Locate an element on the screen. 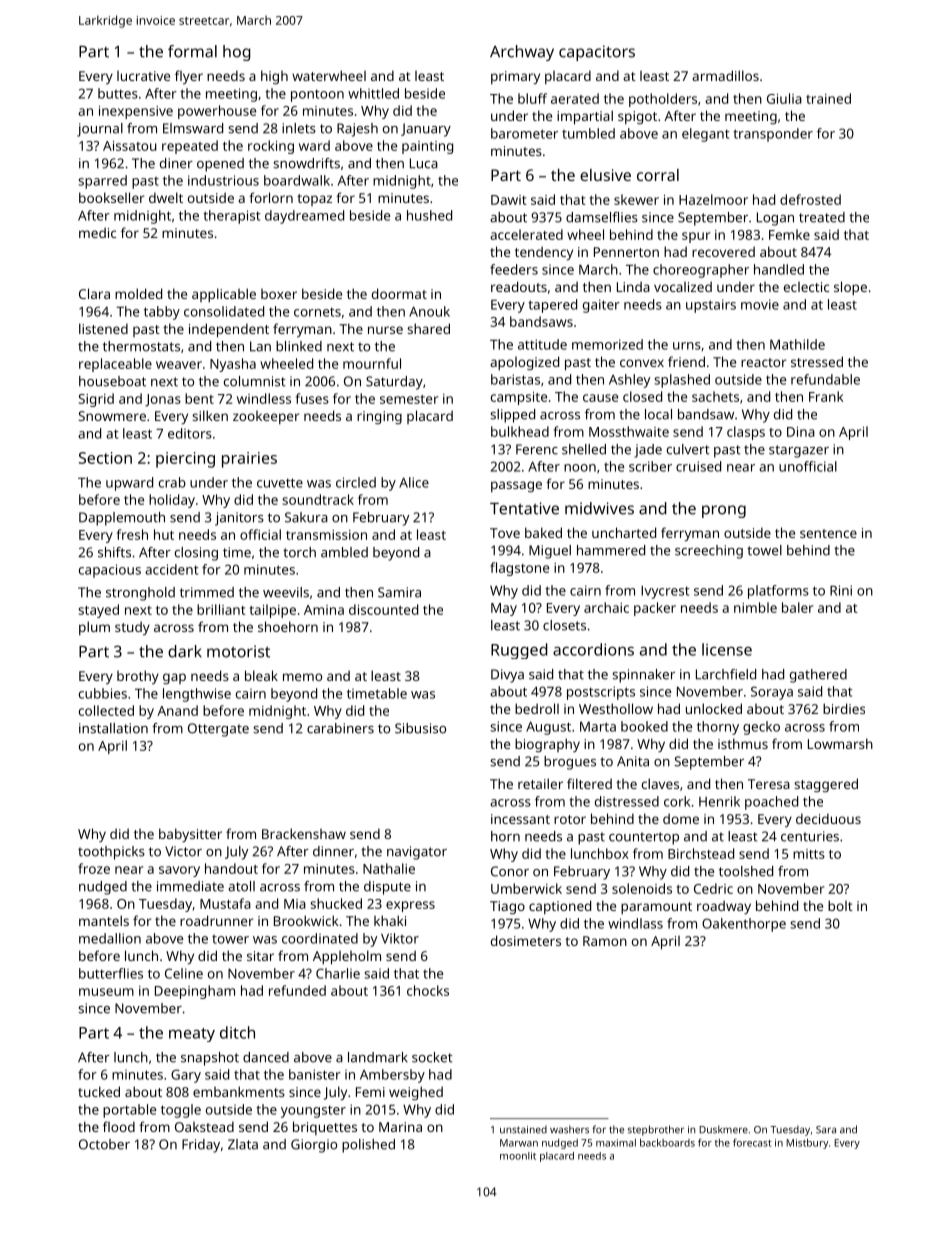  atoll is located at coordinates (241, 886).
